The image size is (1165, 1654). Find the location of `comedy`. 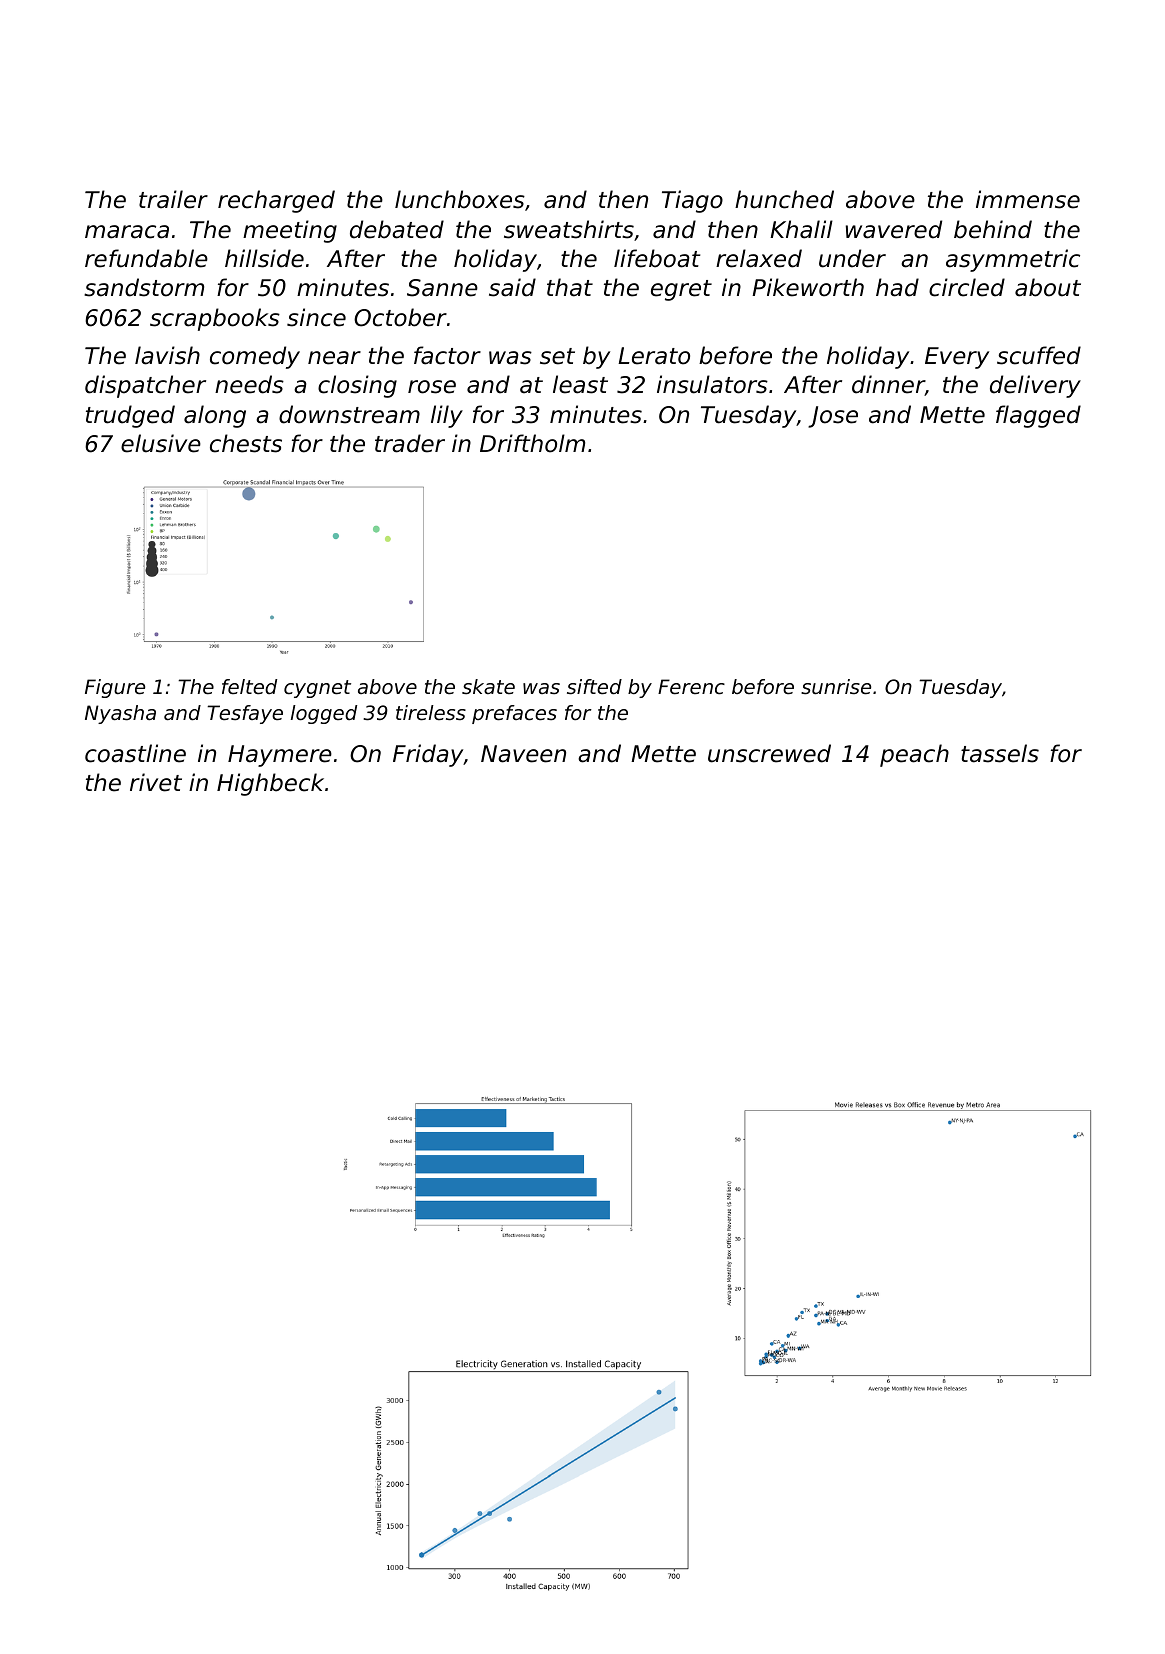

comedy is located at coordinates (255, 357).
